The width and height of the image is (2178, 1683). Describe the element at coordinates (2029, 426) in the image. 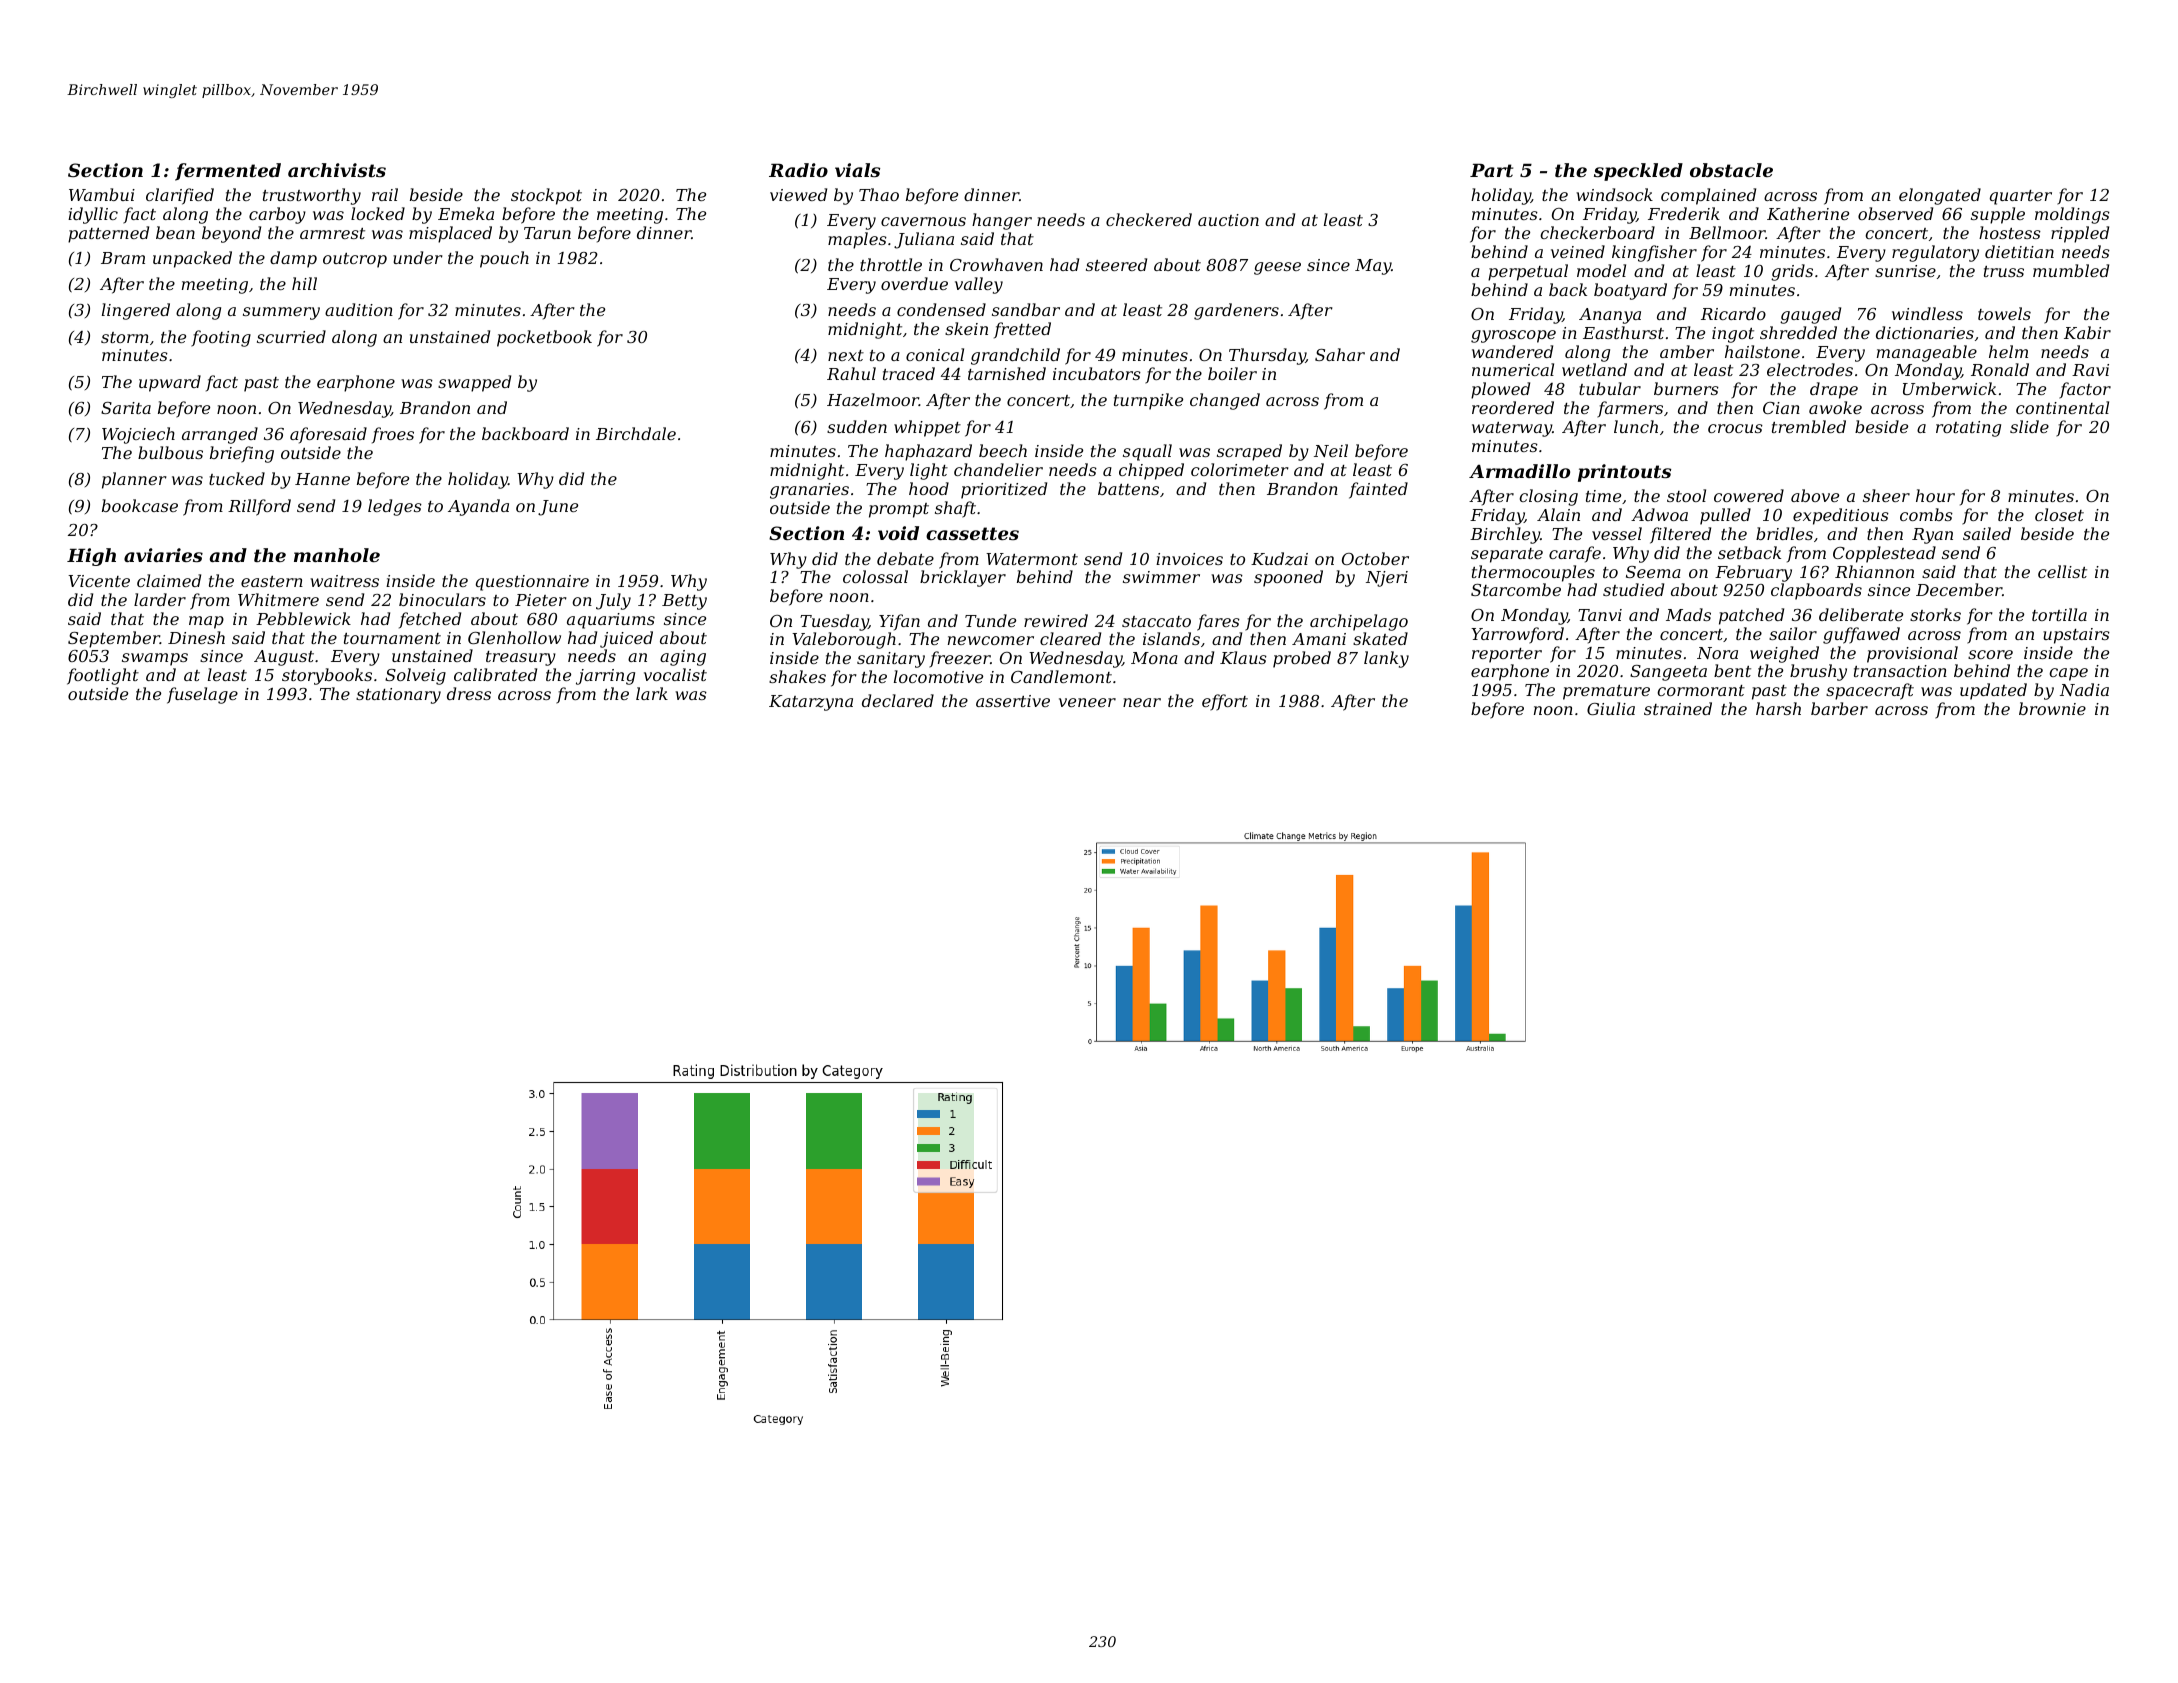

I see `slide` at that location.
